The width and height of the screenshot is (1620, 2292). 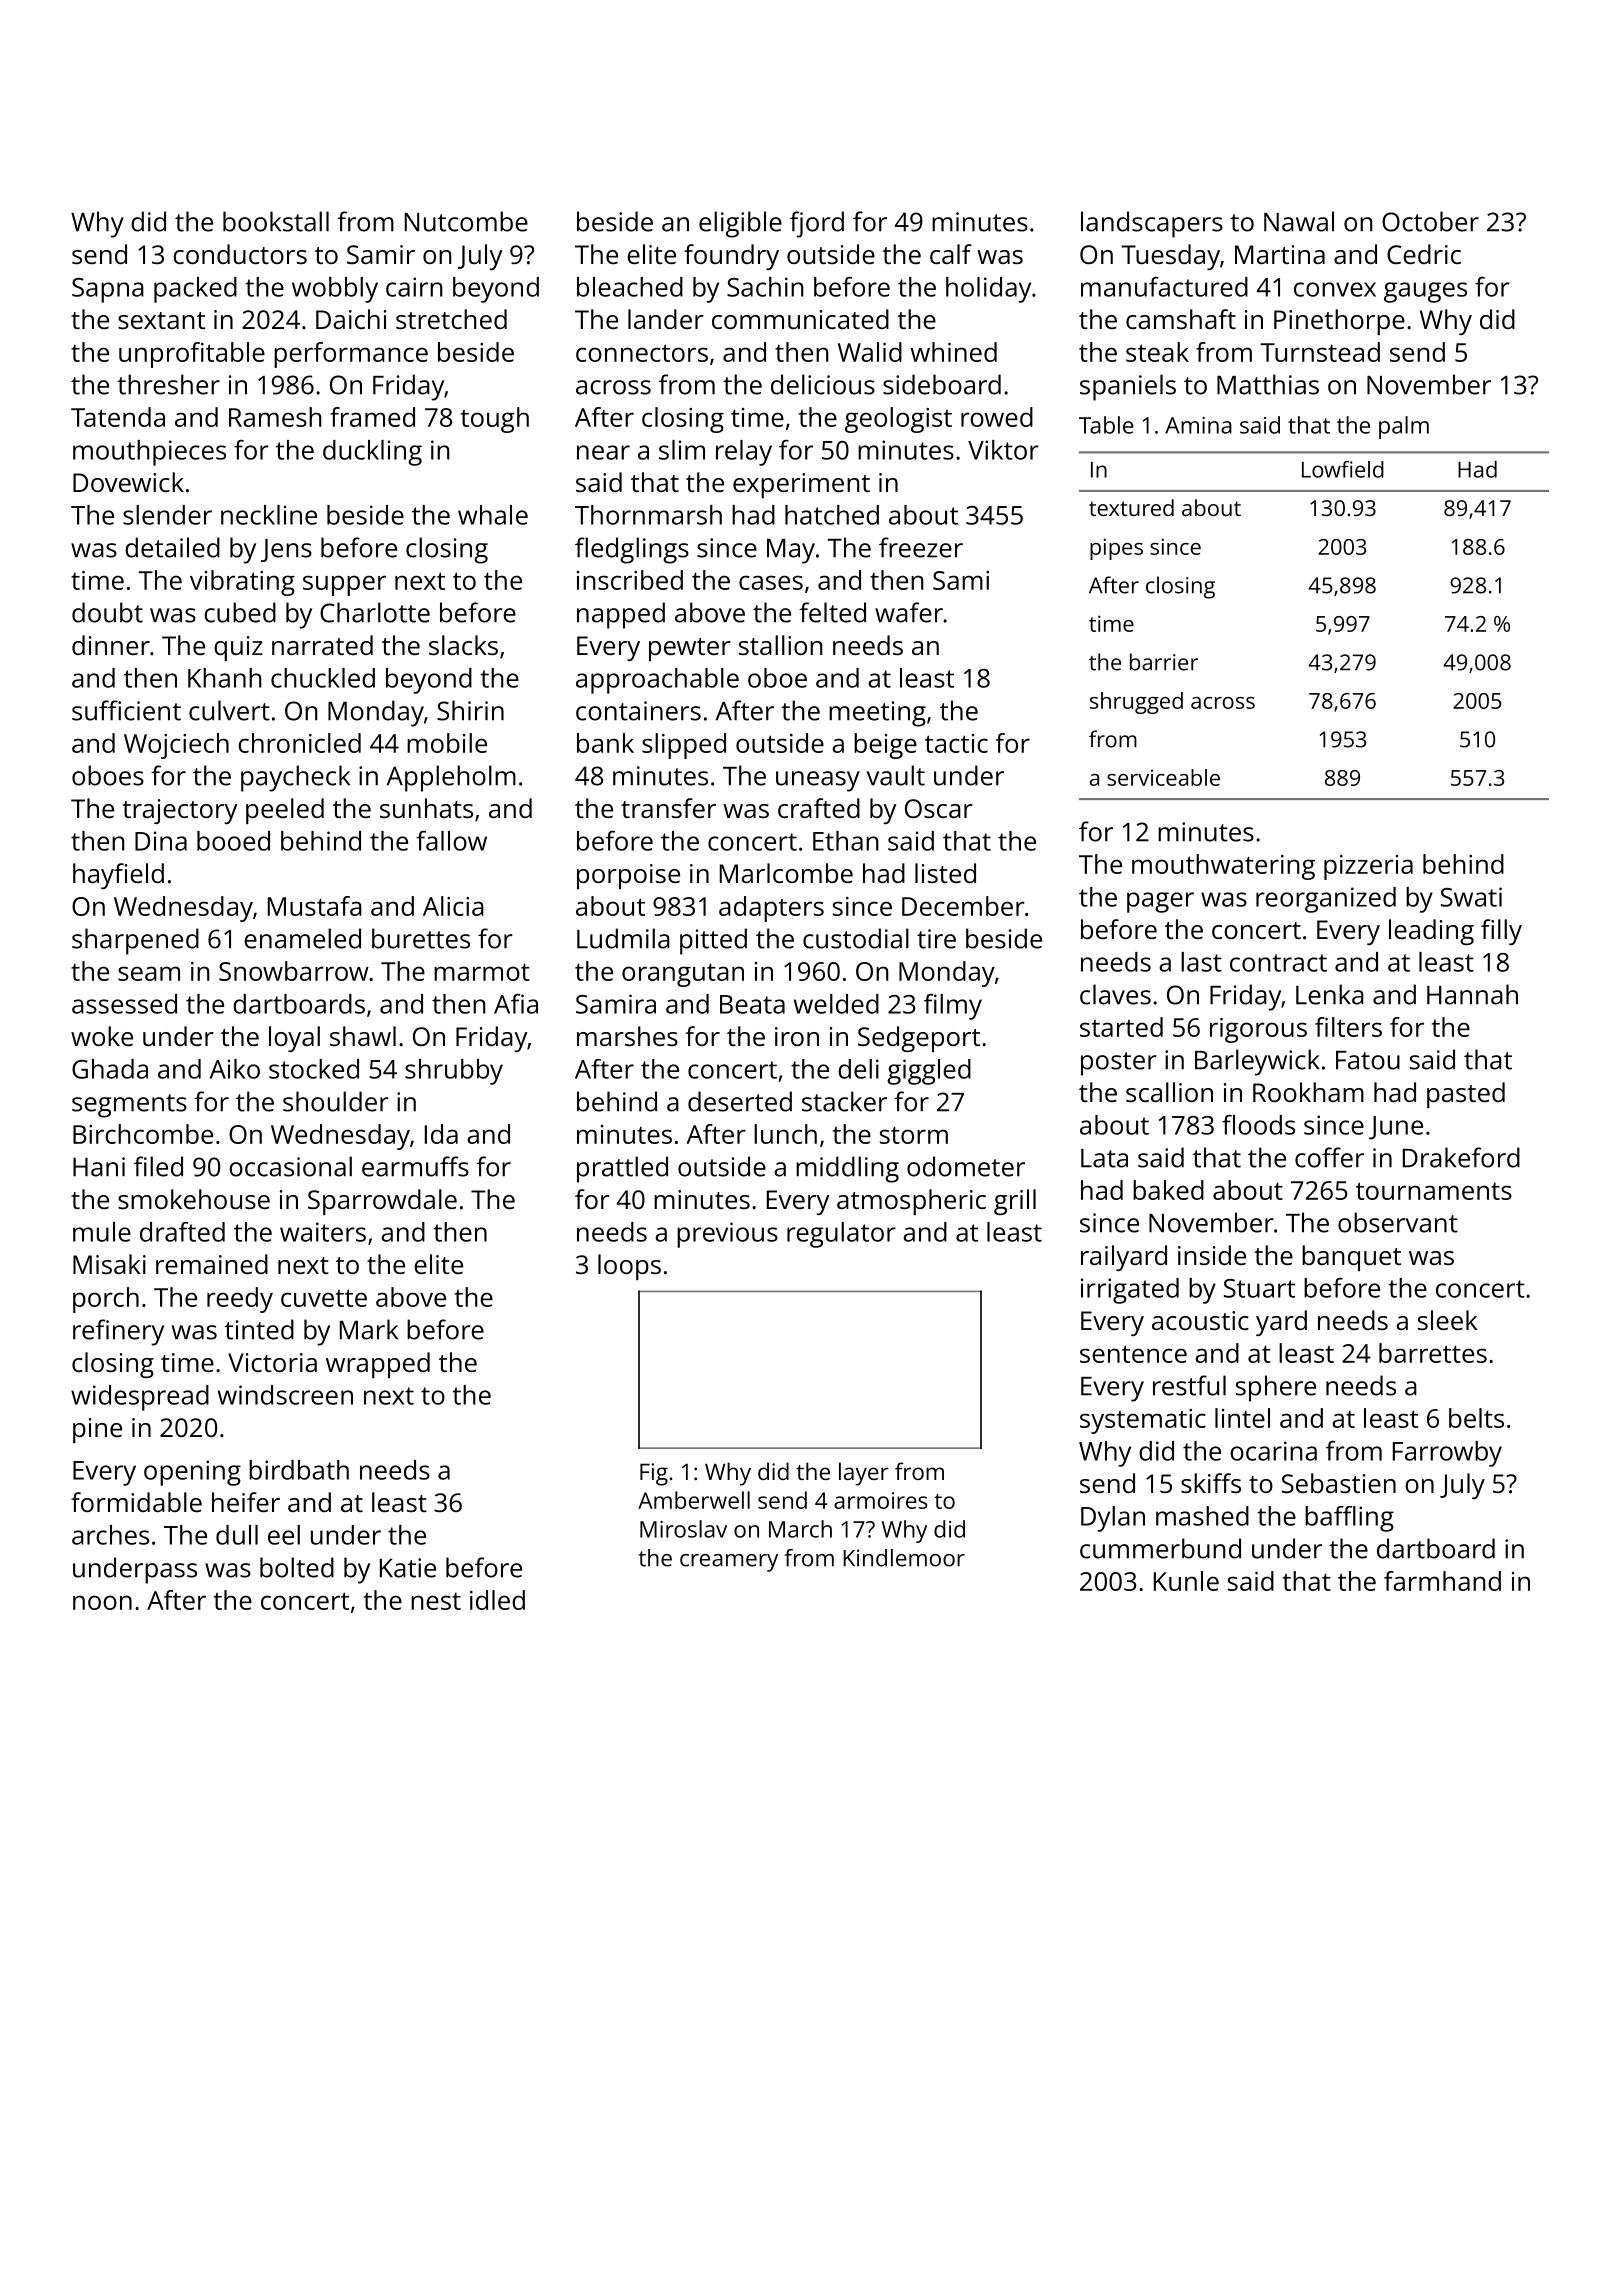 I want to click on noon, so click(x=102, y=1602).
